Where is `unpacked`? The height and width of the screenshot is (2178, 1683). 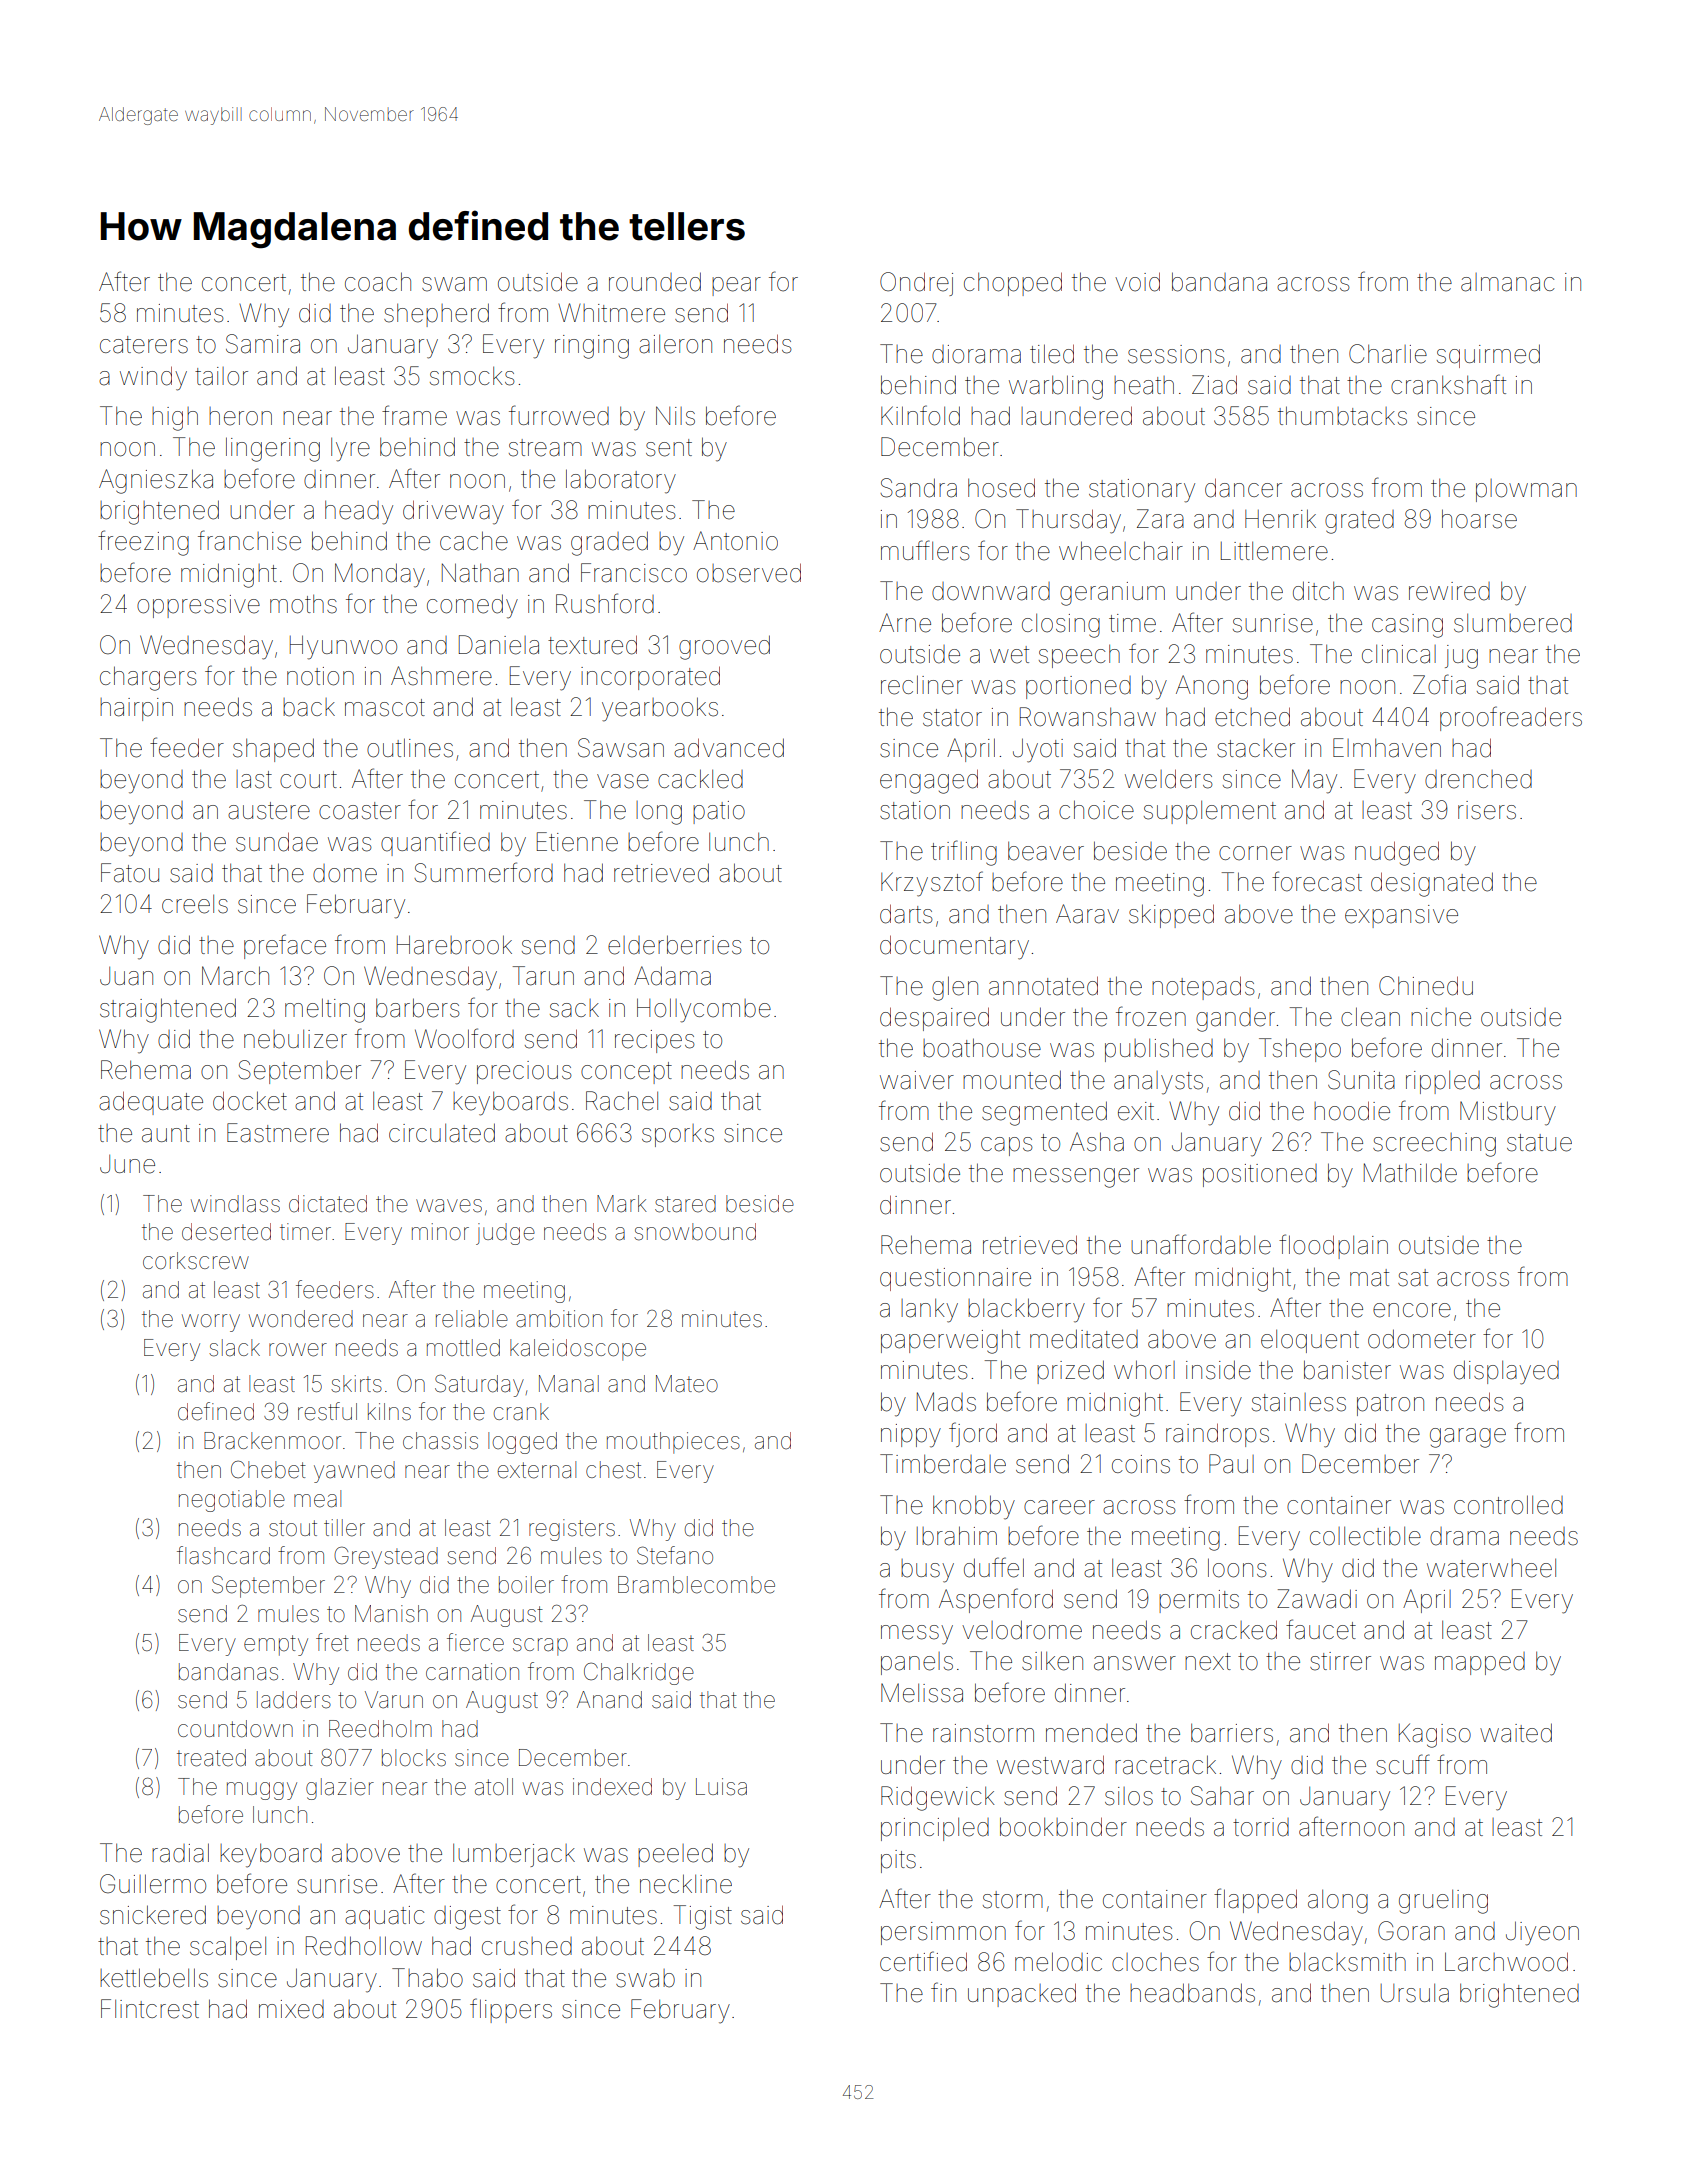
unpacked is located at coordinates (1022, 1995).
